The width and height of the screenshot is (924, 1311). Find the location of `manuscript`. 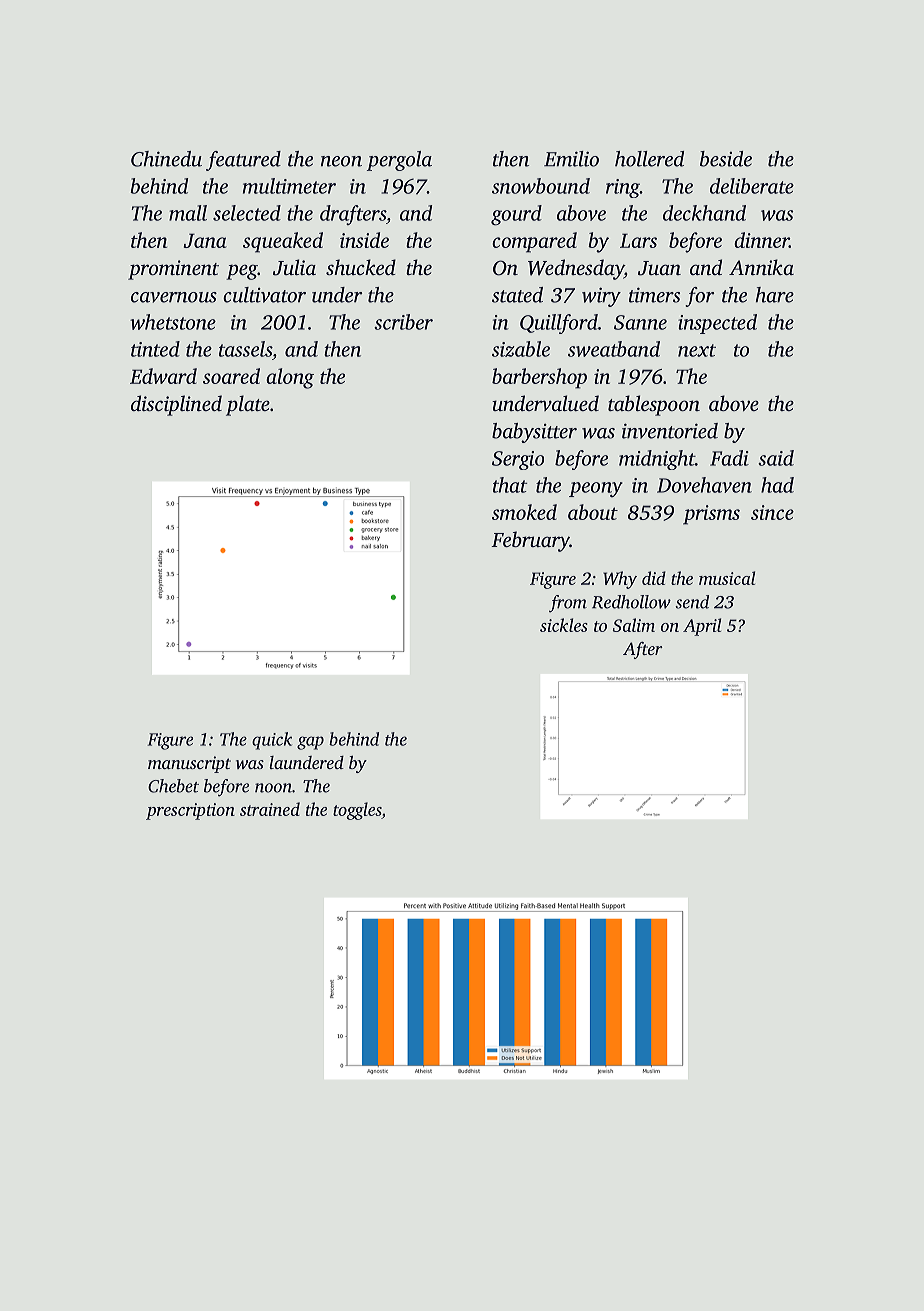

manuscript is located at coordinates (189, 764).
